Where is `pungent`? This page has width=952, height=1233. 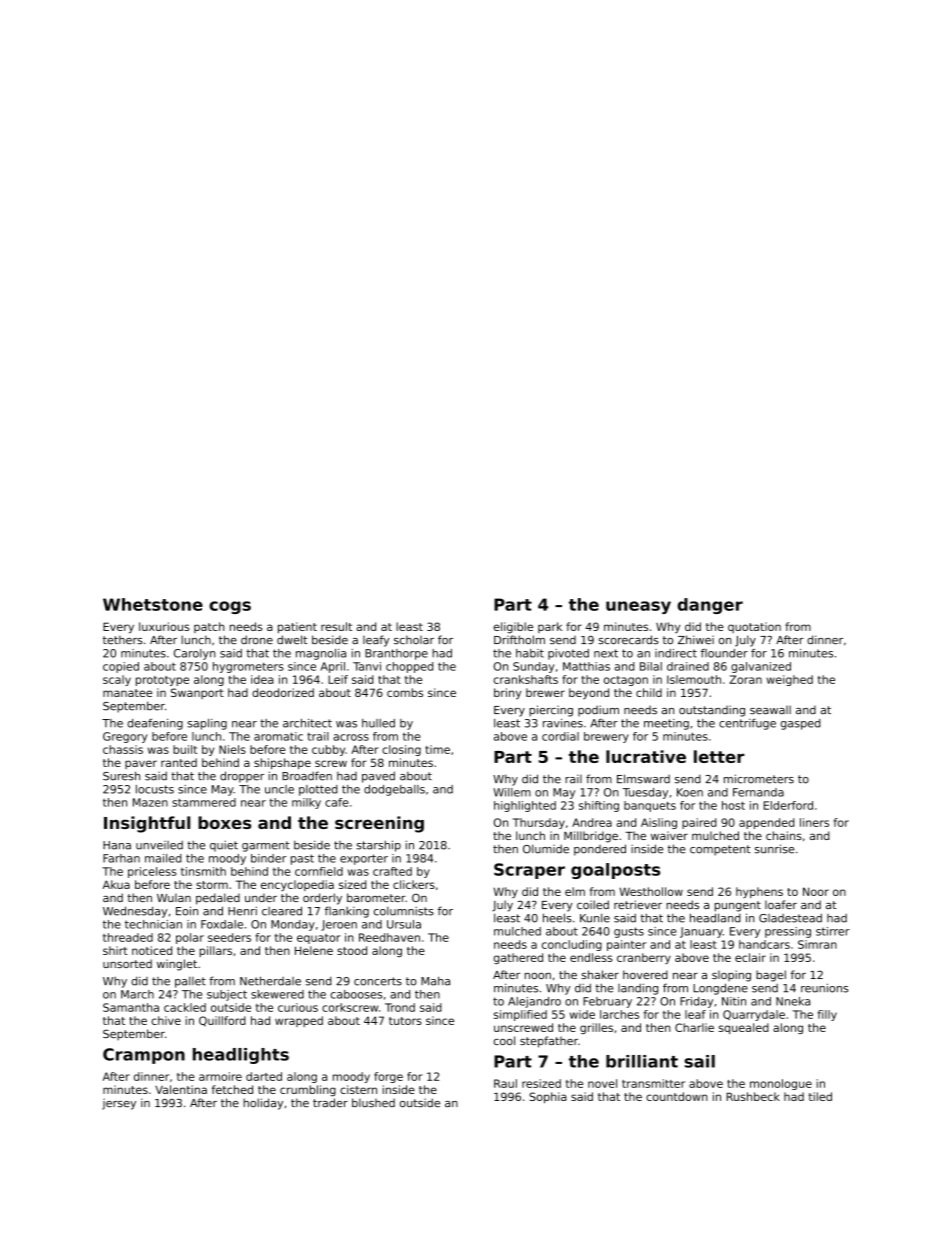
pungent is located at coordinates (738, 906).
